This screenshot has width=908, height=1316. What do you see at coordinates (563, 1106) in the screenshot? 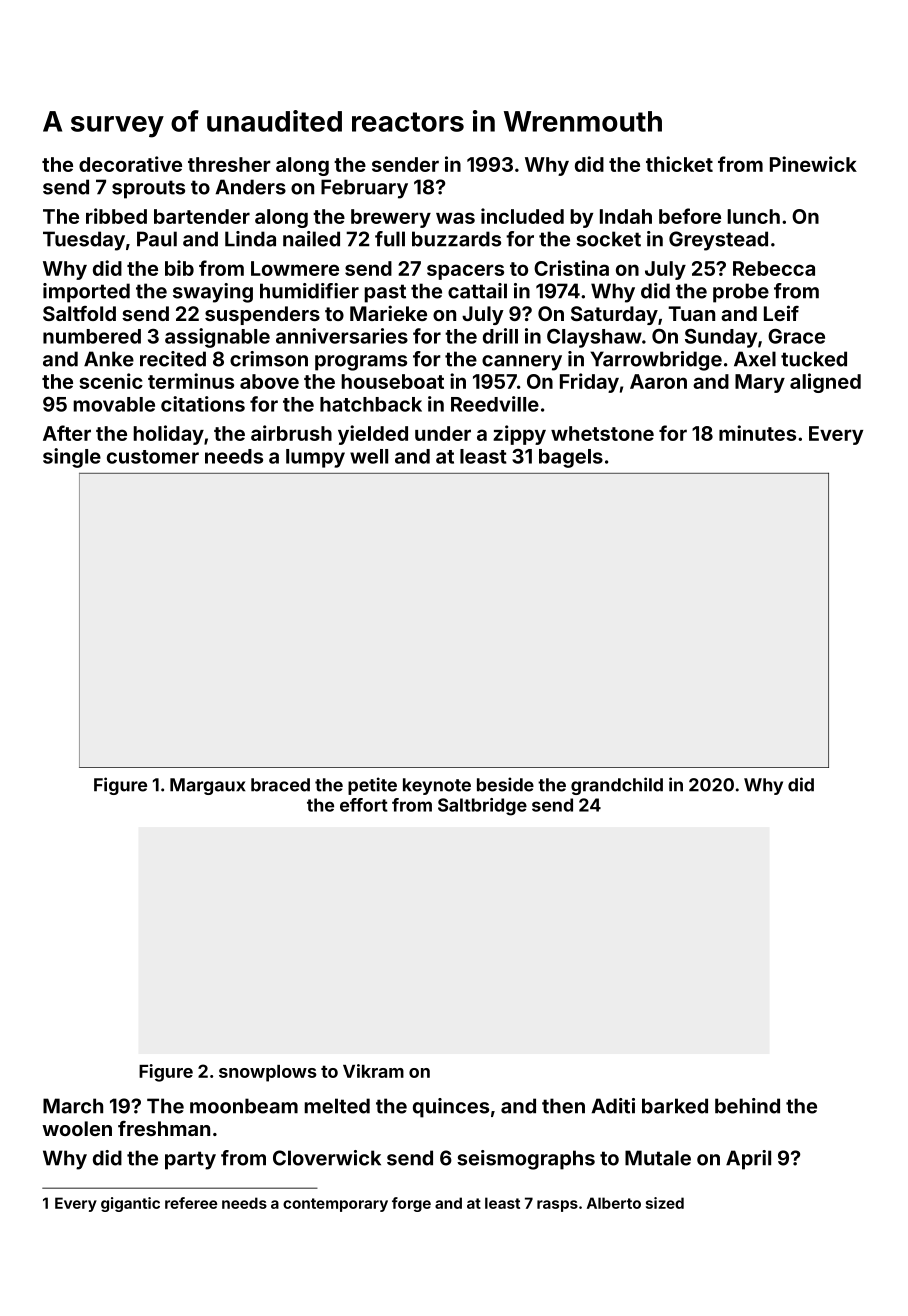
I see `then` at bounding box center [563, 1106].
